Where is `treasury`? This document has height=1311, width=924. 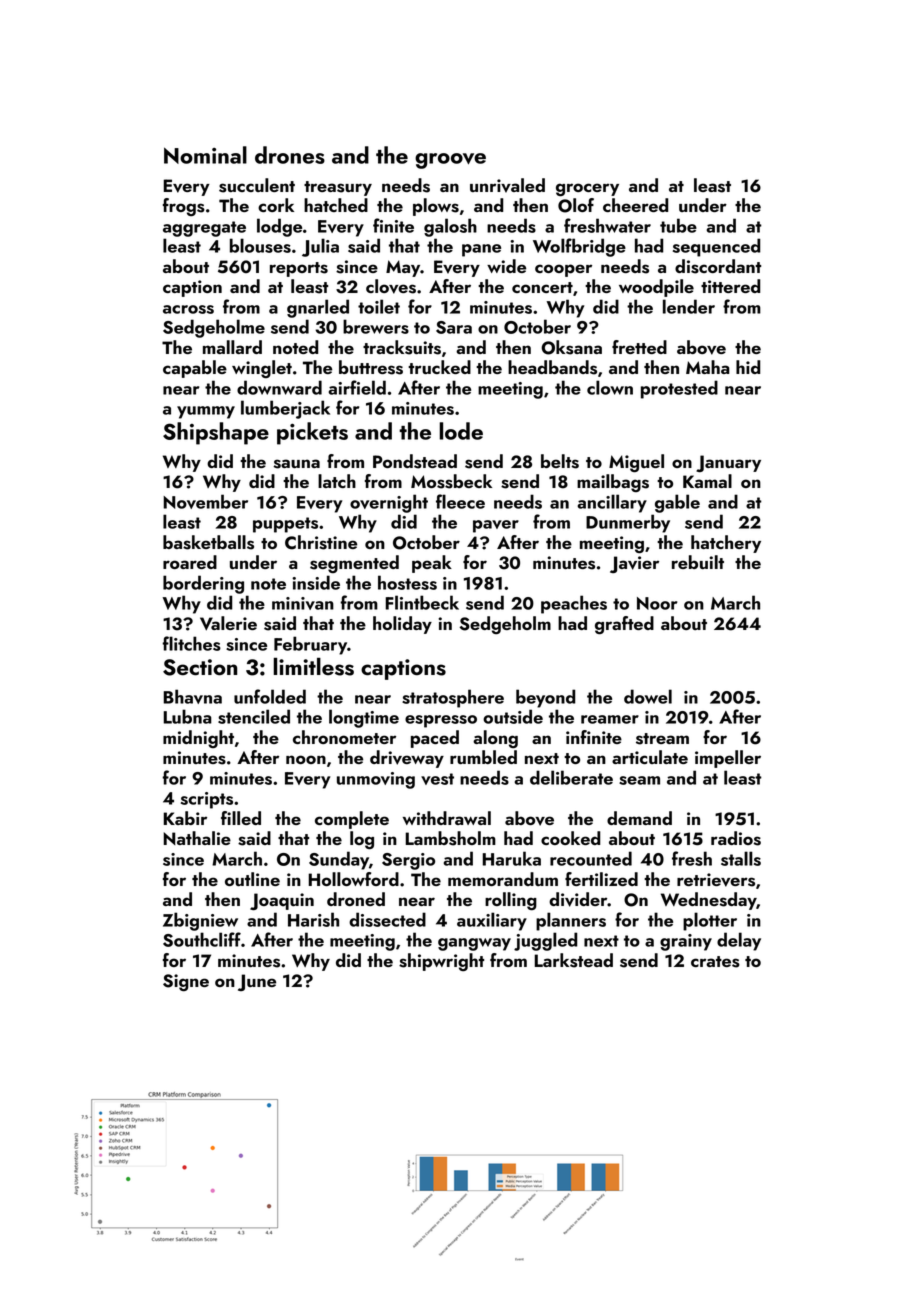
treasury is located at coordinates (338, 188).
